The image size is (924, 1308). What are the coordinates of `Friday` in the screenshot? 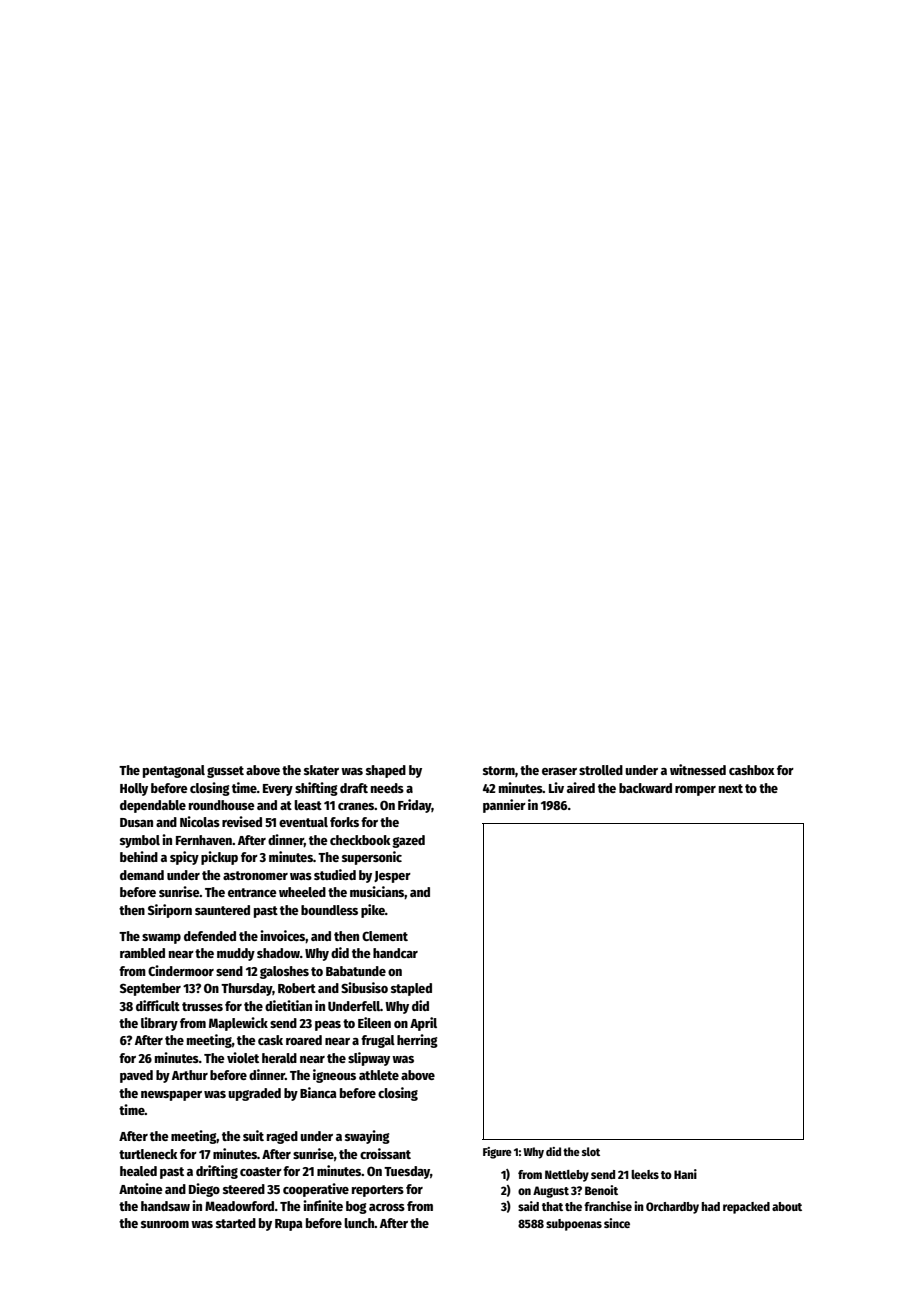 It's located at (415, 806).
